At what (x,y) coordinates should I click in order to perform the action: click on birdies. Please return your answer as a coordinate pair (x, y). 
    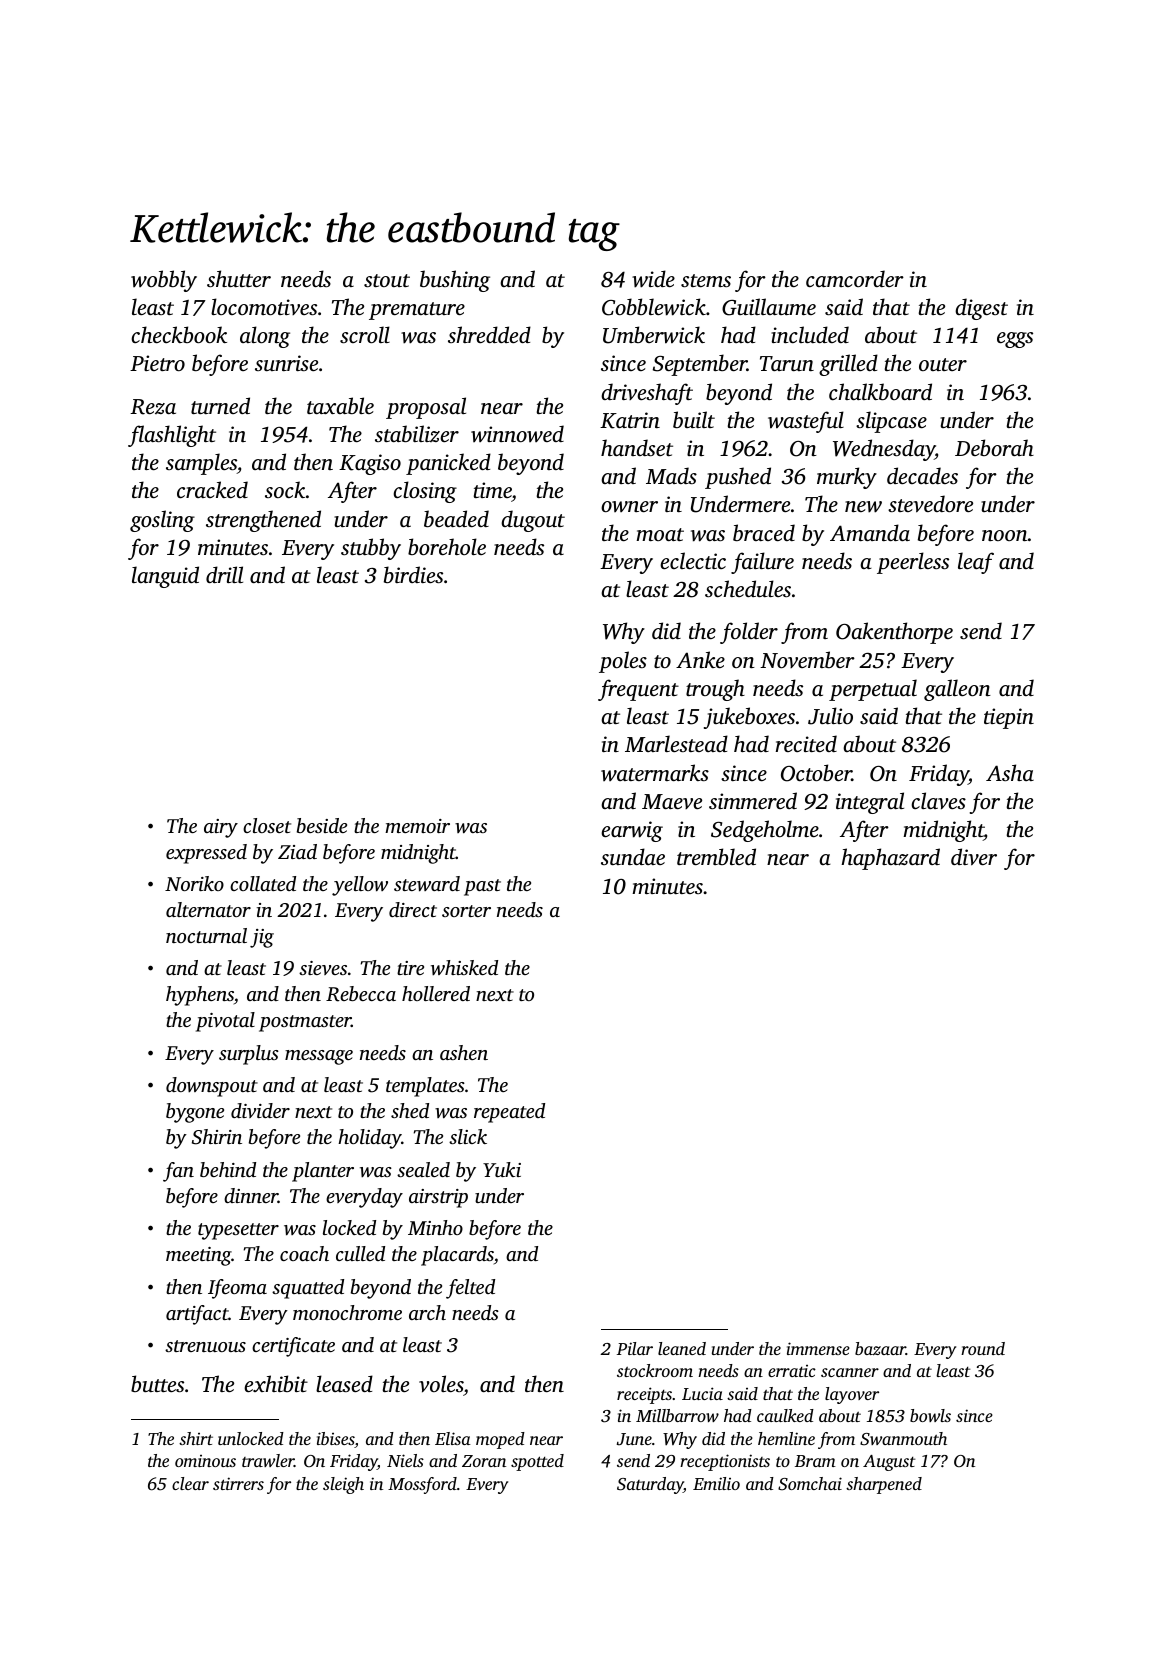
    Looking at the image, I should click on (413, 574).
